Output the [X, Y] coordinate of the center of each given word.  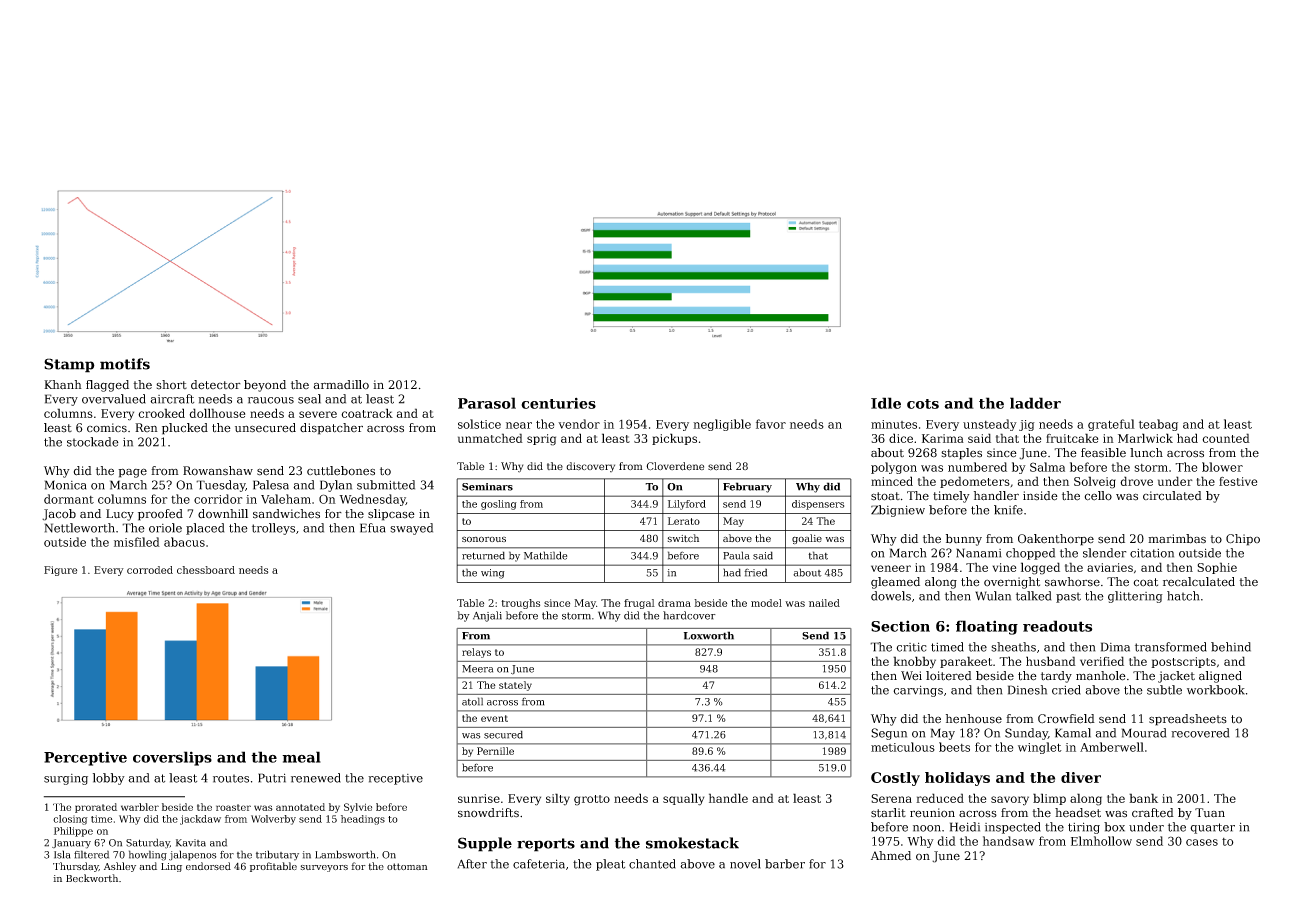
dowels [891, 596]
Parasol [487, 403]
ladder [1035, 403]
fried [755, 572]
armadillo [341, 385]
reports [546, 845]
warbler [140, 807]
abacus [184, 542]
